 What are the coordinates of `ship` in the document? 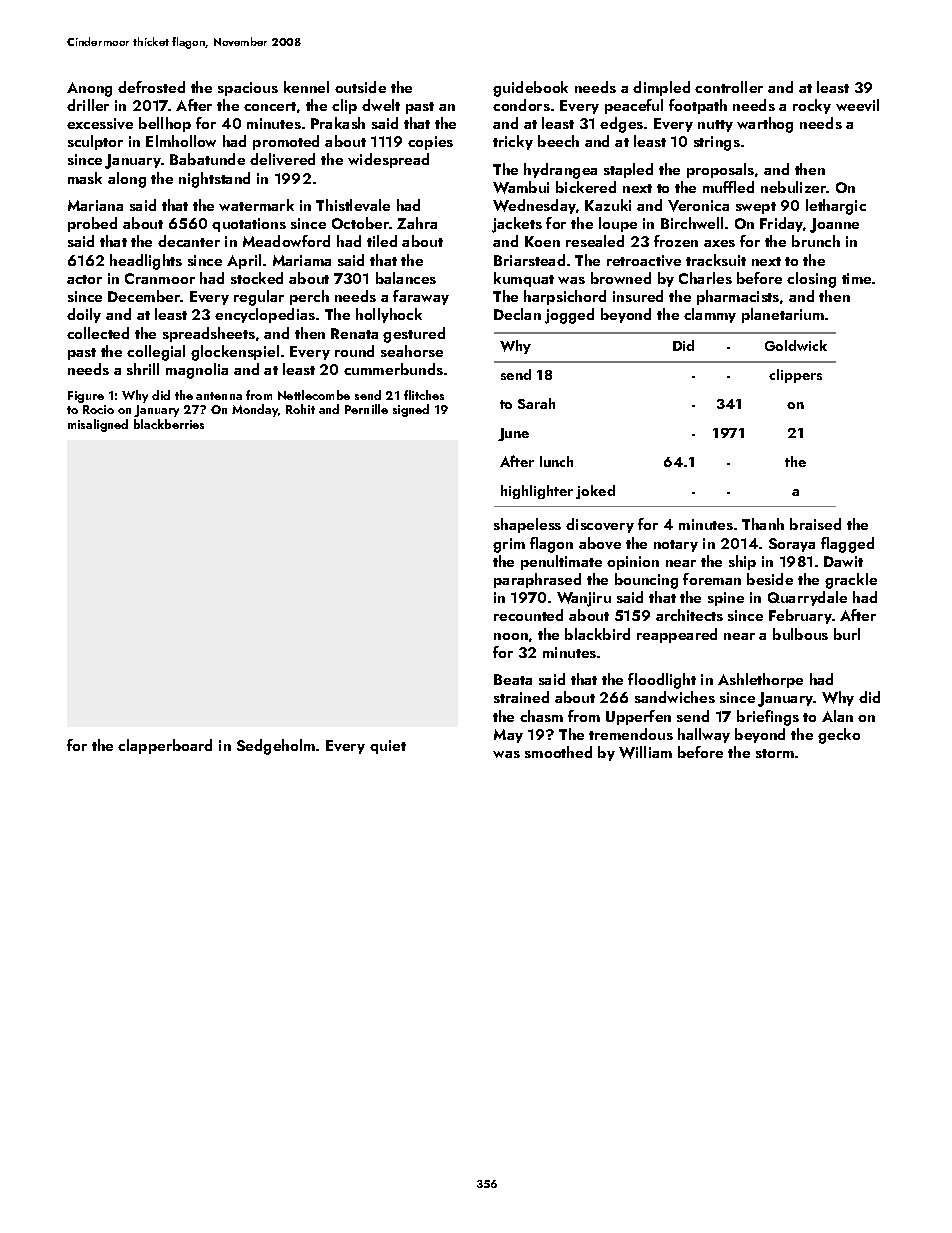 It's located at (742, 562).
